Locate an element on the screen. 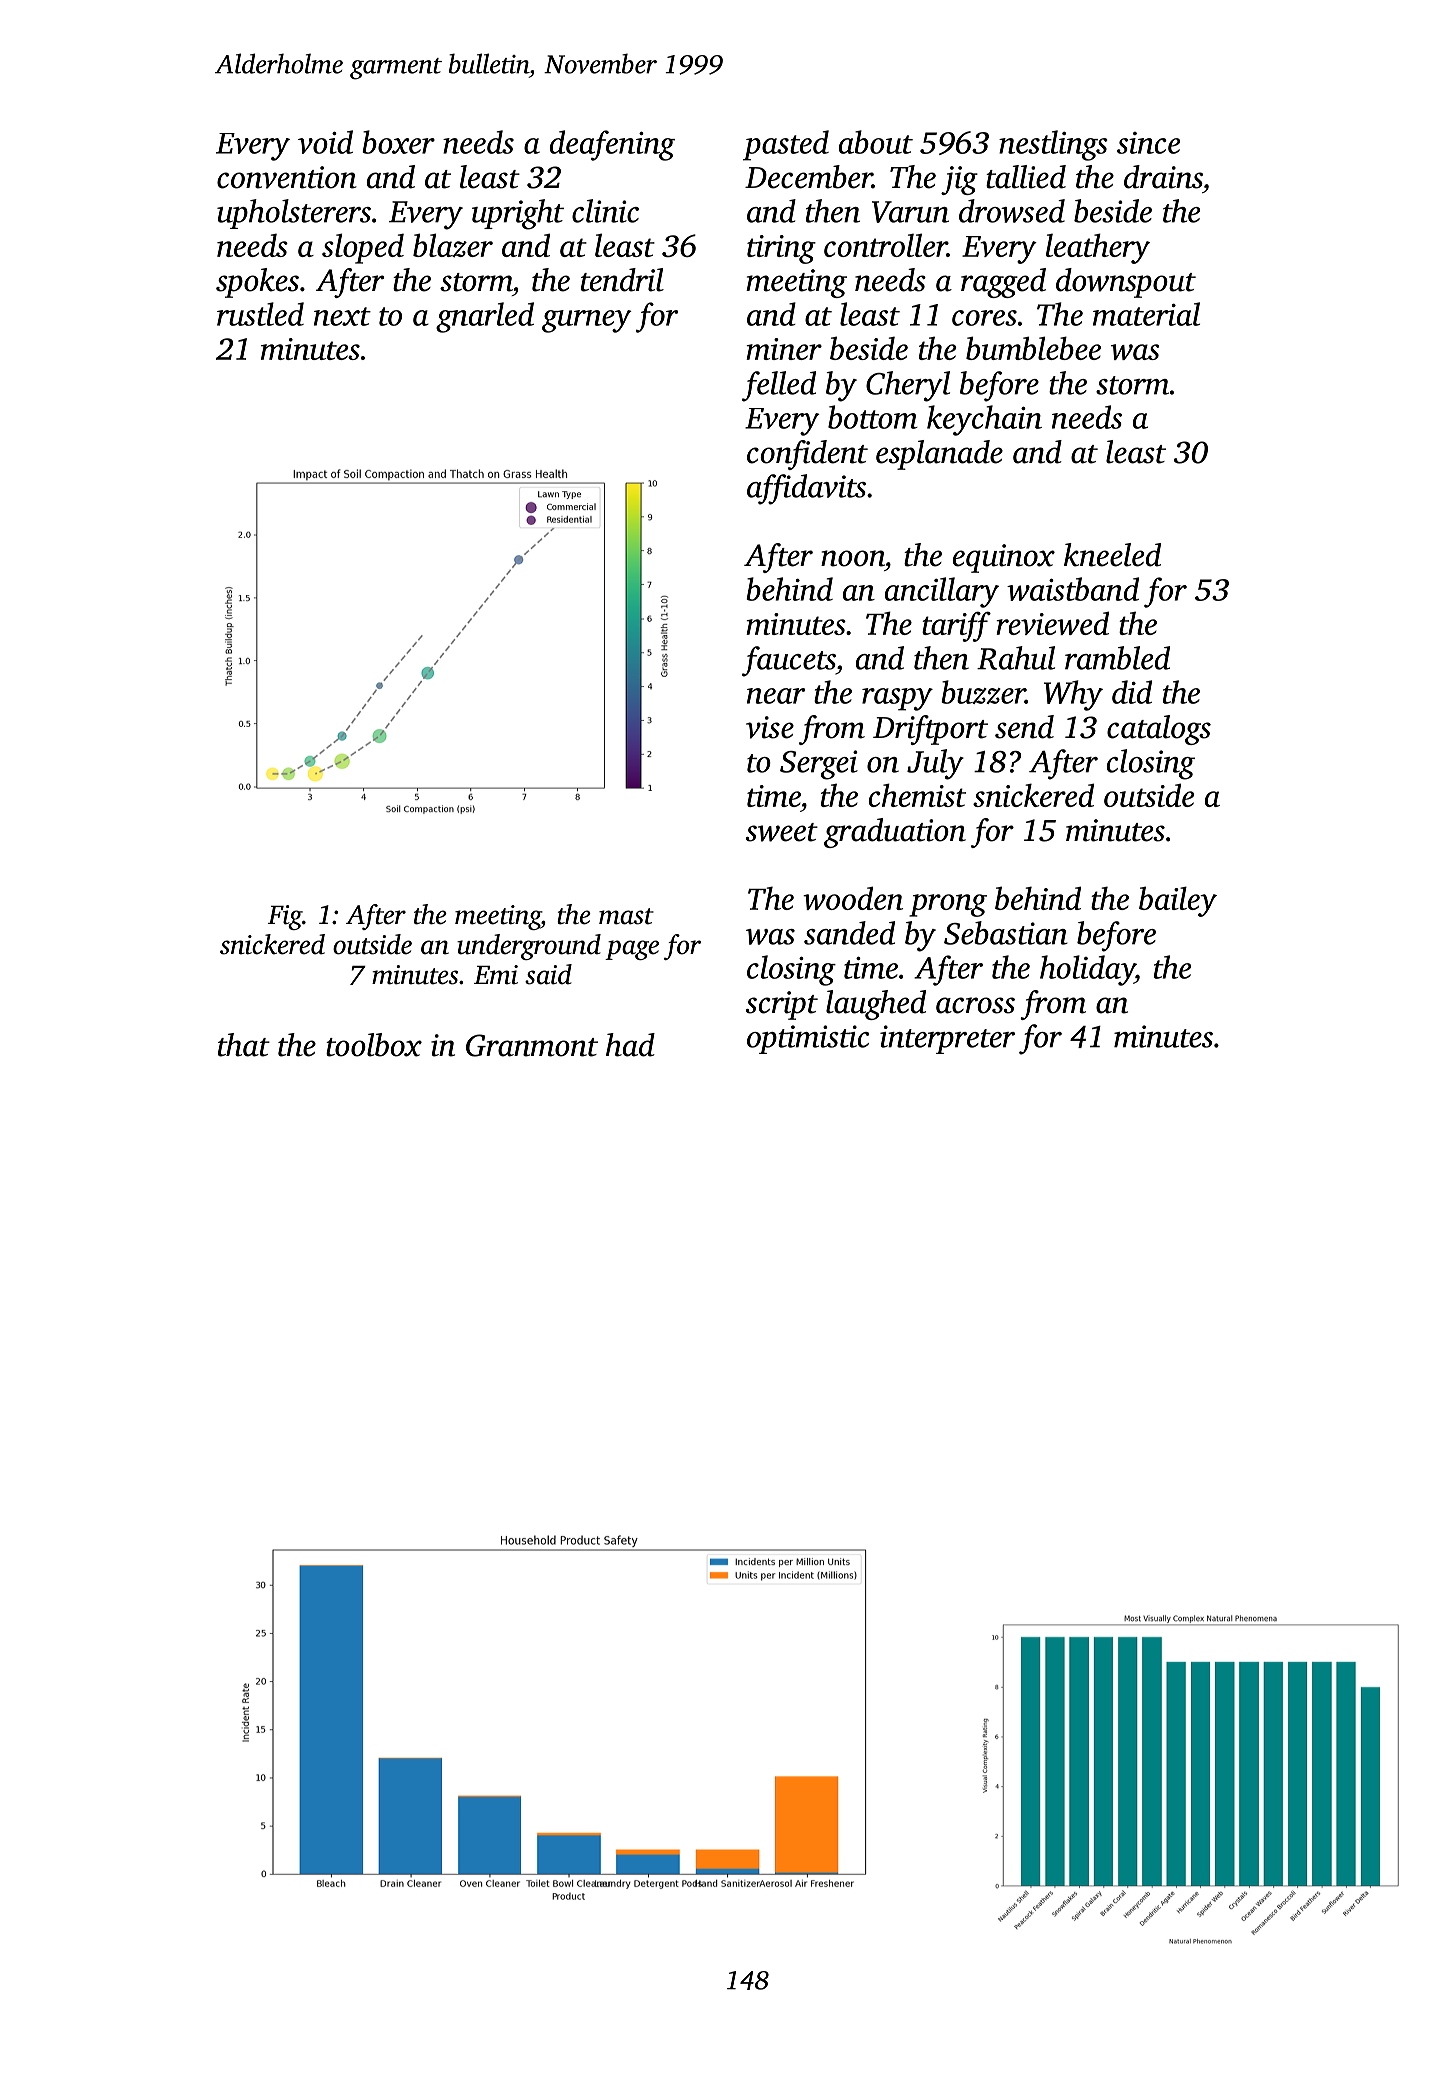 This screenshot has height=2100, width=1450. rustled is located at coordinates (260, 314).
